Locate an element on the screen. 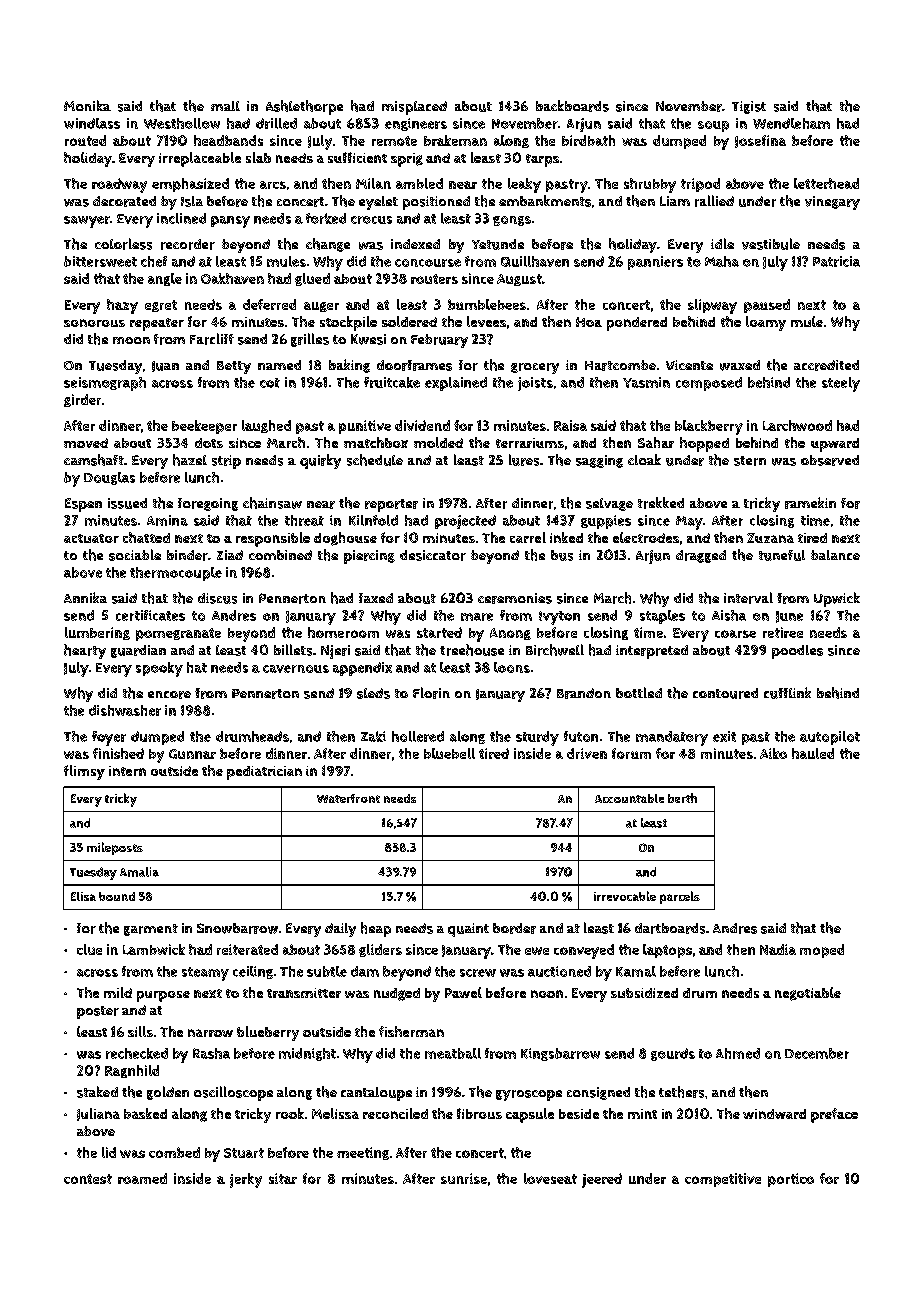  pansy is located at coordinates (230, 222).
